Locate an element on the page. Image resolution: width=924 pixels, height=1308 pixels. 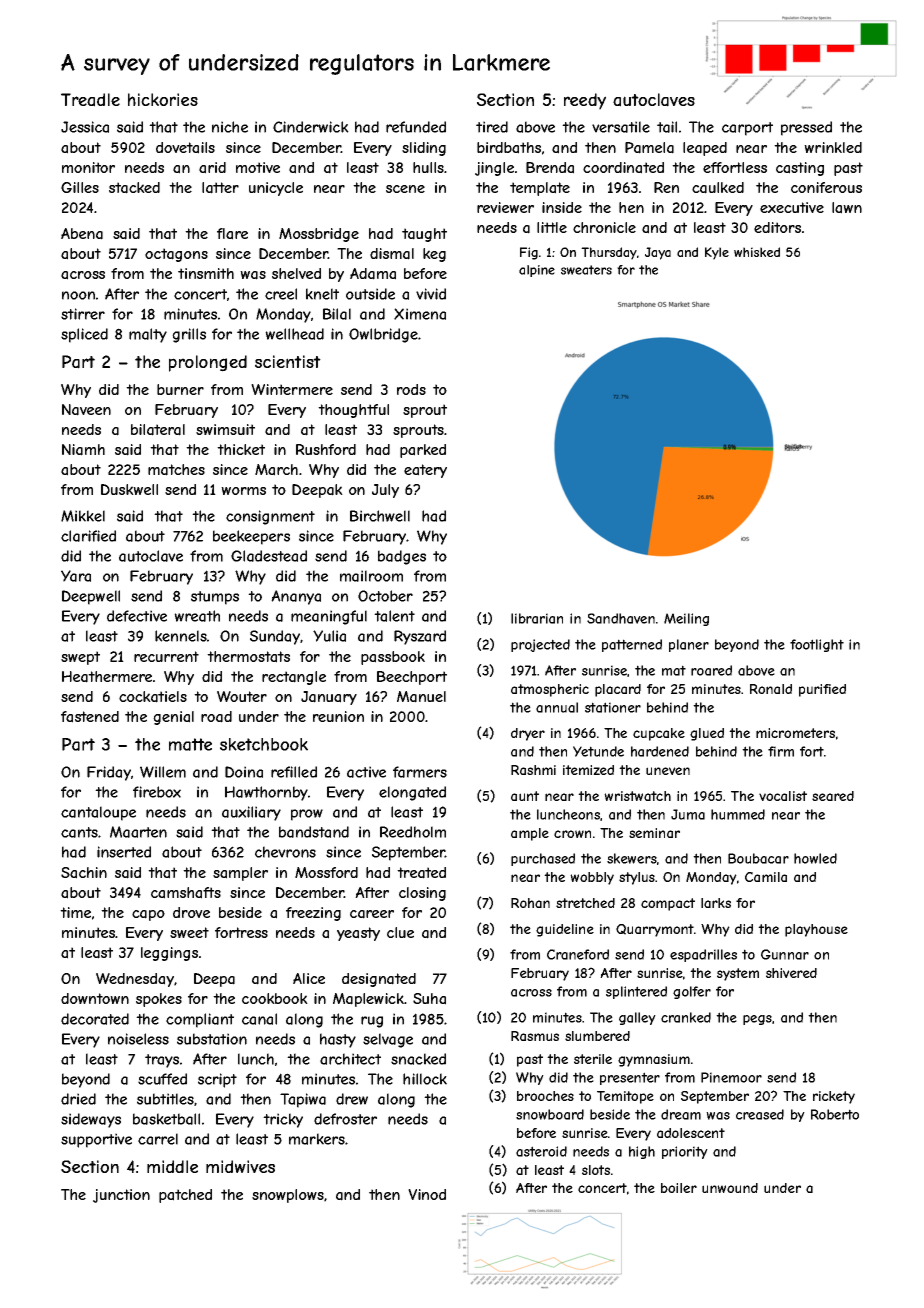
spliced is located at coordinates (84, 335).
